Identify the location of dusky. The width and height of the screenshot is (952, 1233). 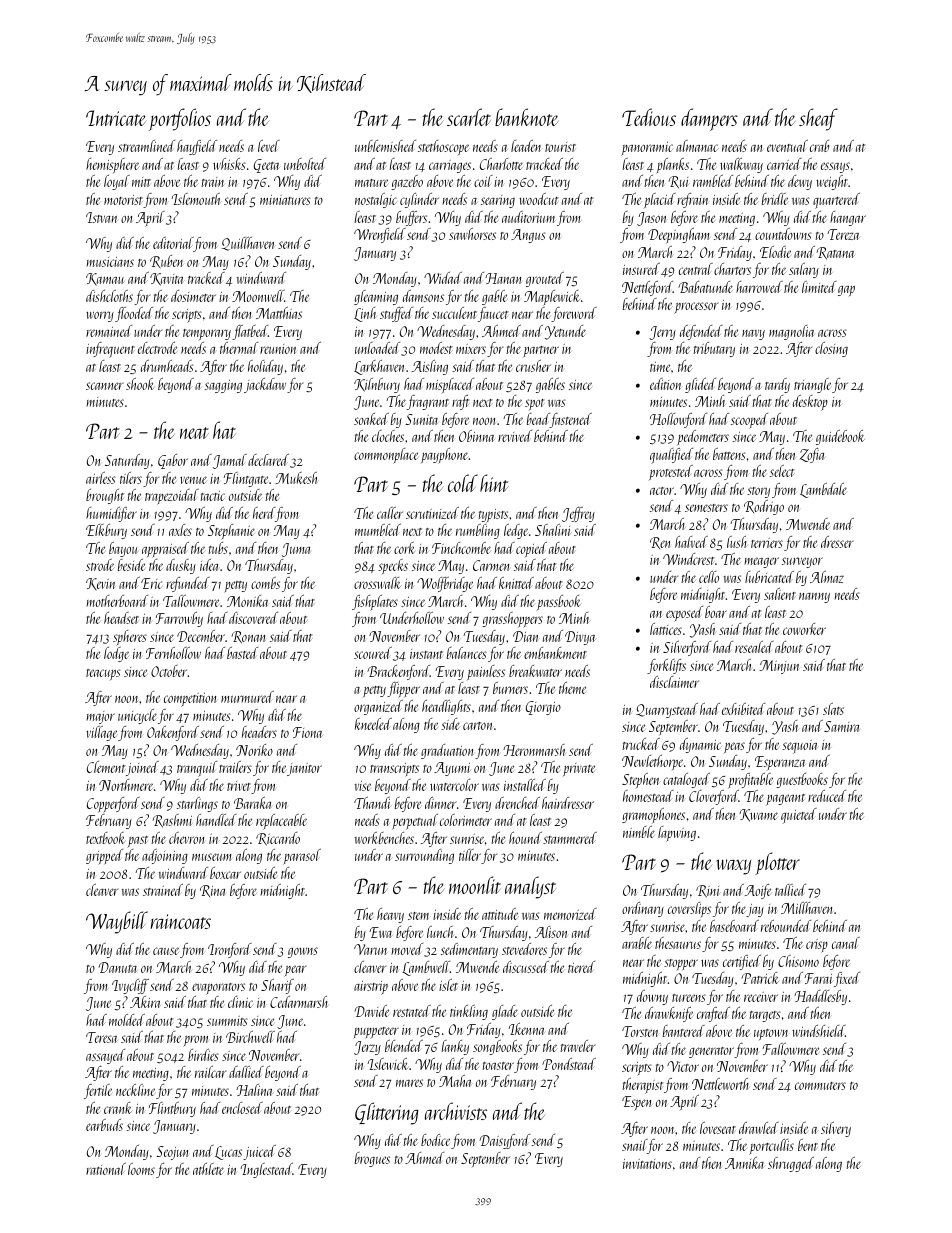
(181, 566).
